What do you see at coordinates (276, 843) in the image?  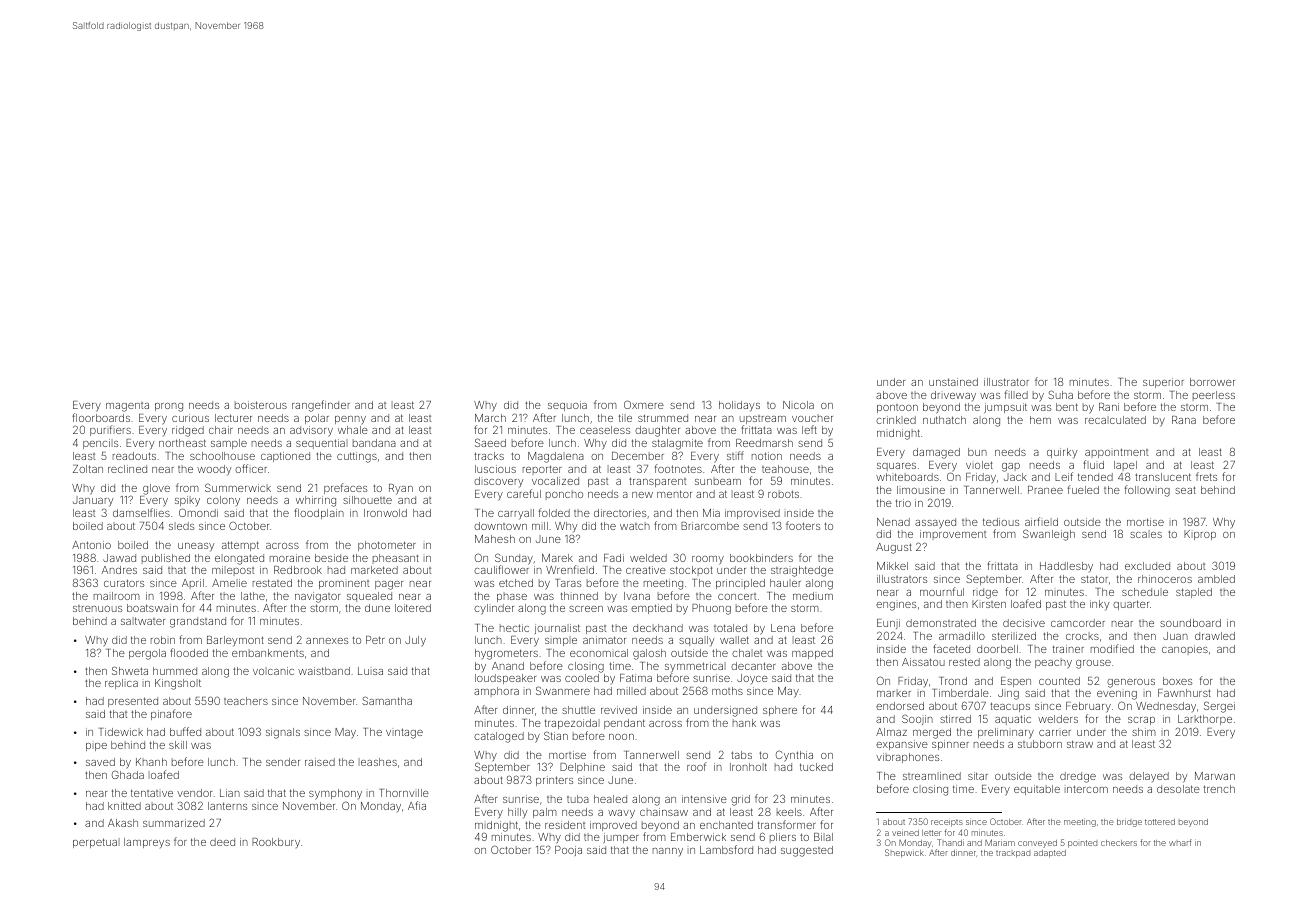 I see `Rookbury` at bounding box center [276, 843].
